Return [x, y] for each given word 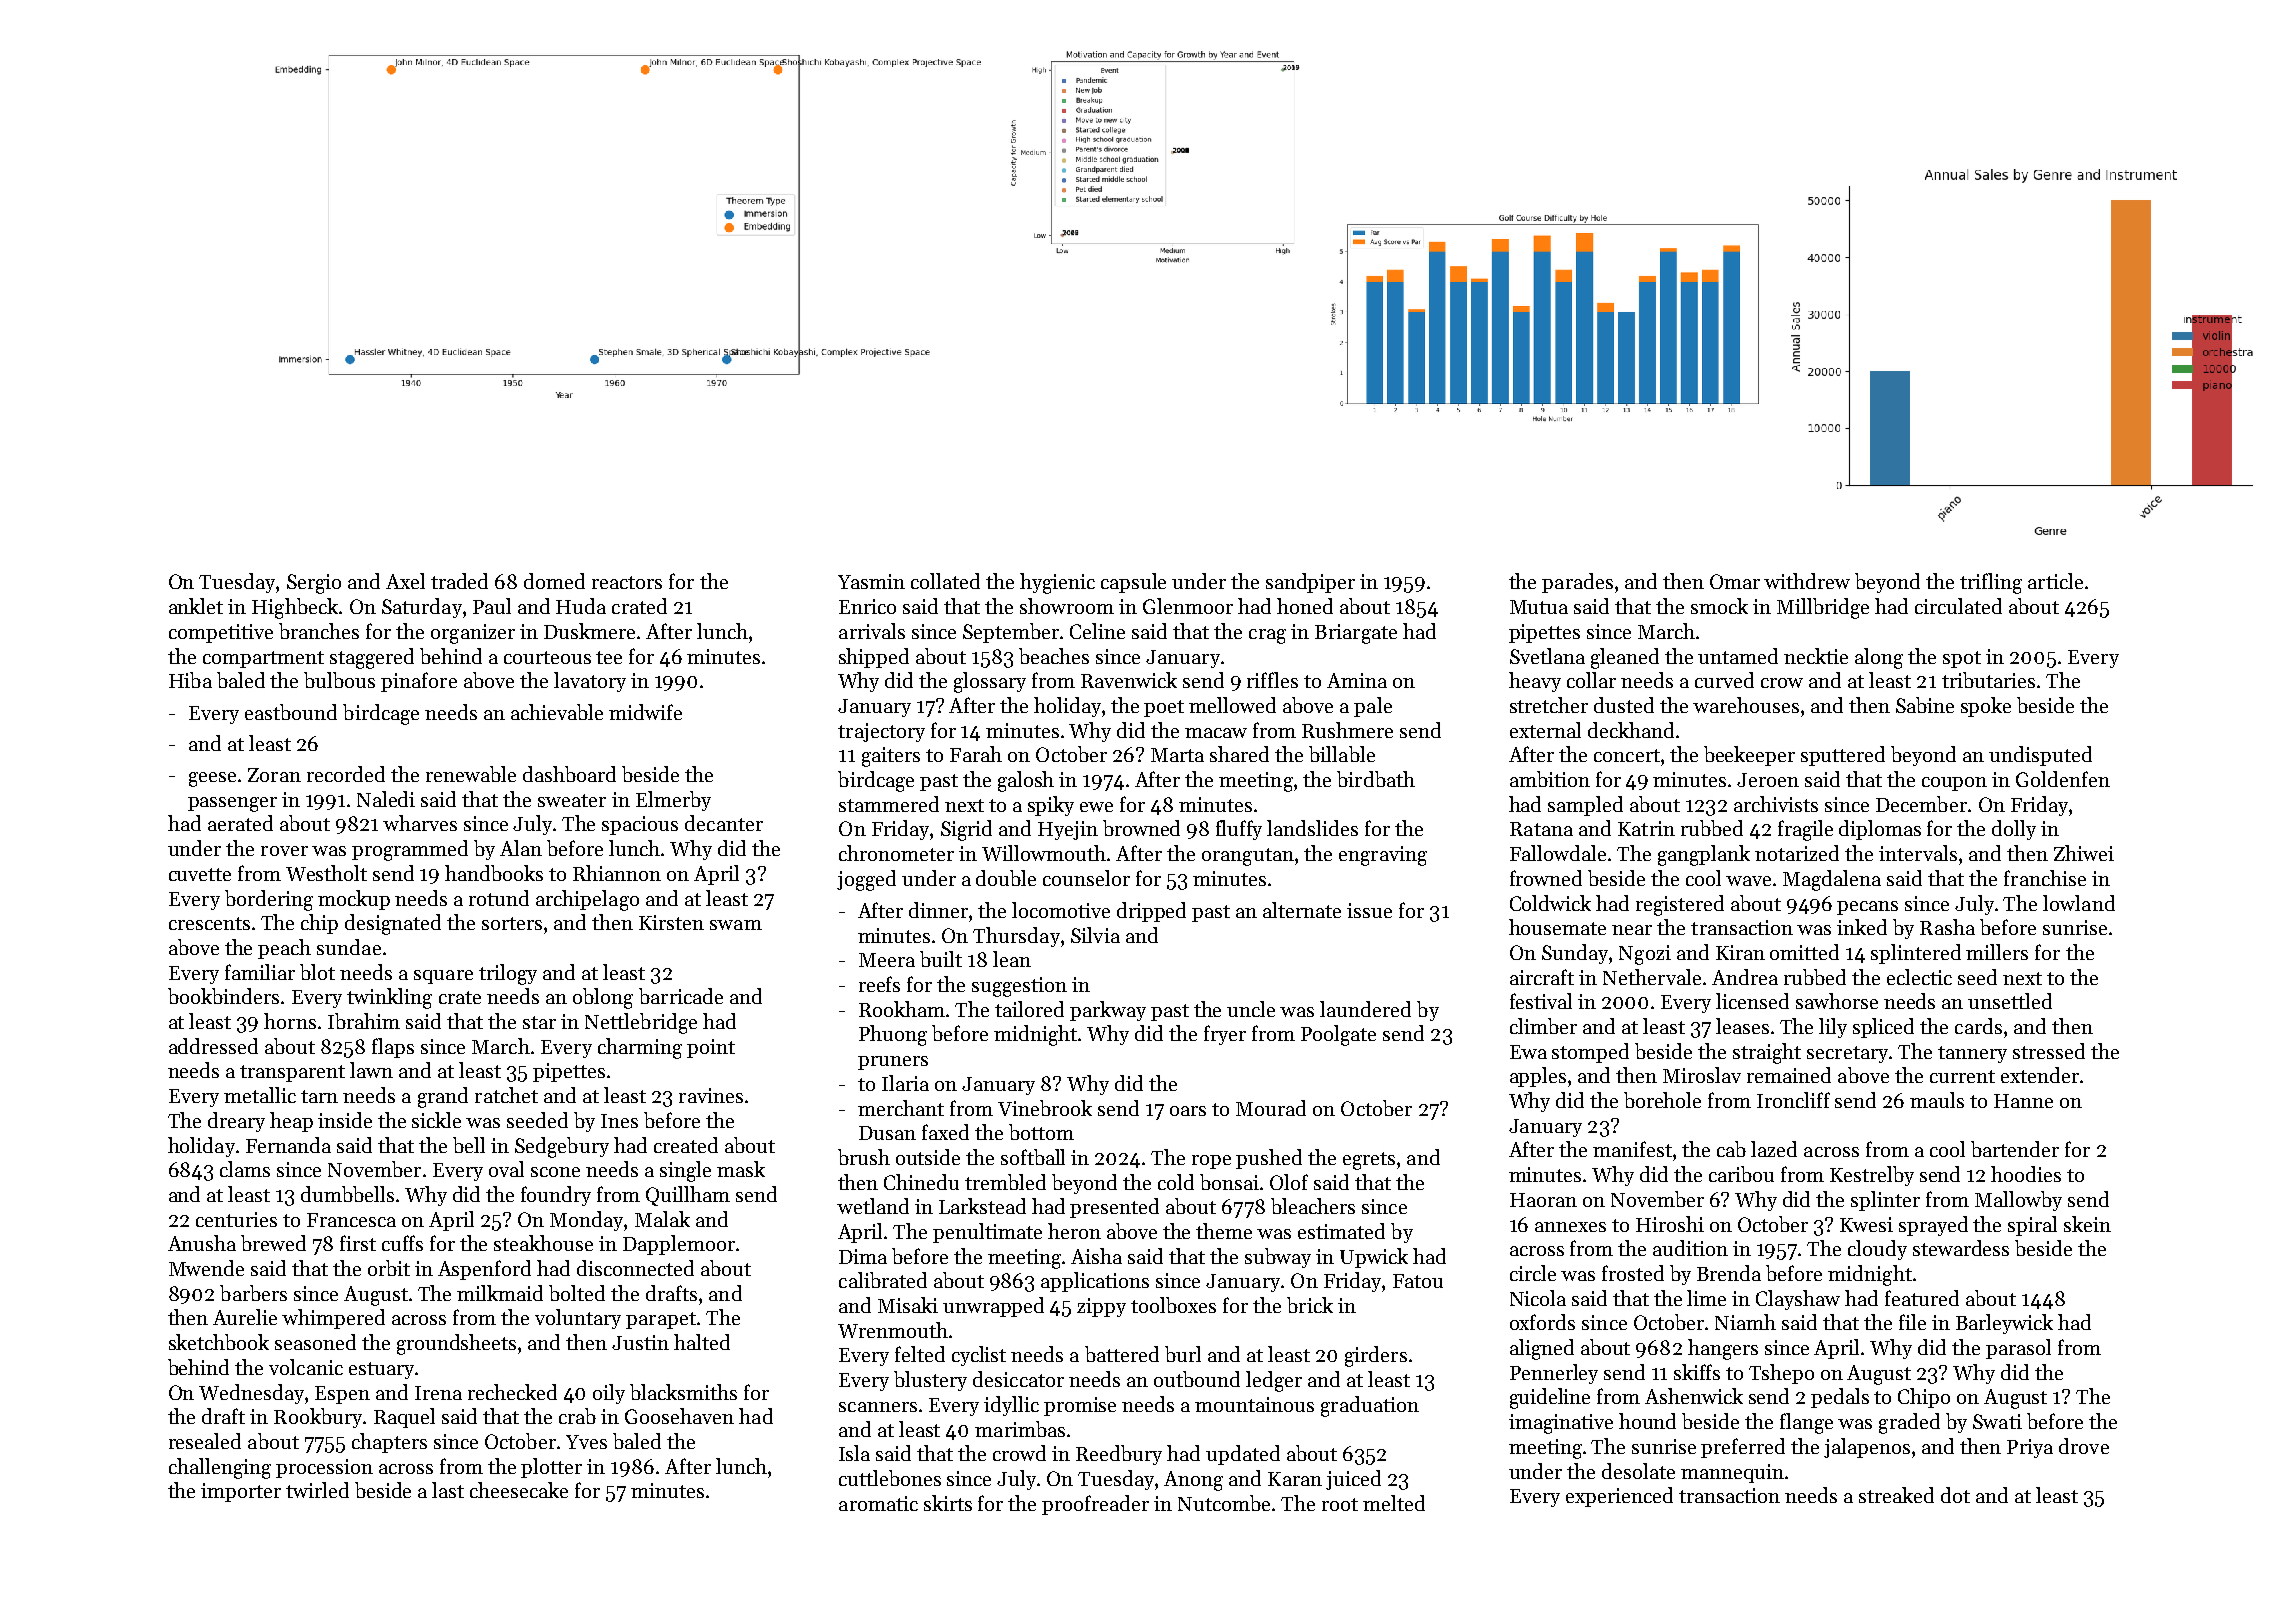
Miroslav [1702, 1075]
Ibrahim [364, 1021]
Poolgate [1338, 1035]
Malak [662, 1219]
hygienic [1057, 583]
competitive [221, 633]
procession [324, 1468]
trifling [1991, 583]
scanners [878, 1407]
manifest [1632, 1149]
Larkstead [982, 1206]
